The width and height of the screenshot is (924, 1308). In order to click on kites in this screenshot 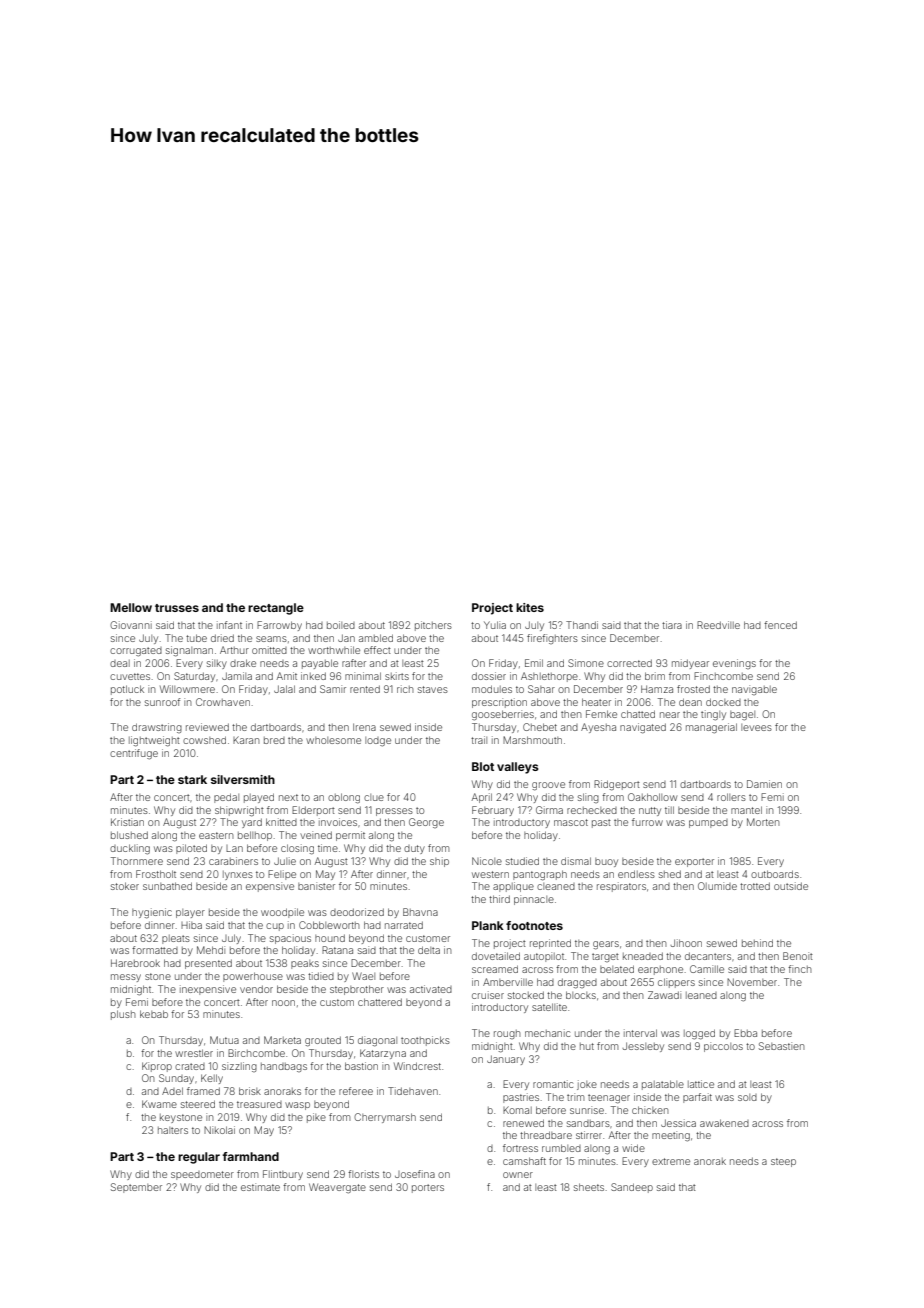, I will do `click(530, 607)`.
